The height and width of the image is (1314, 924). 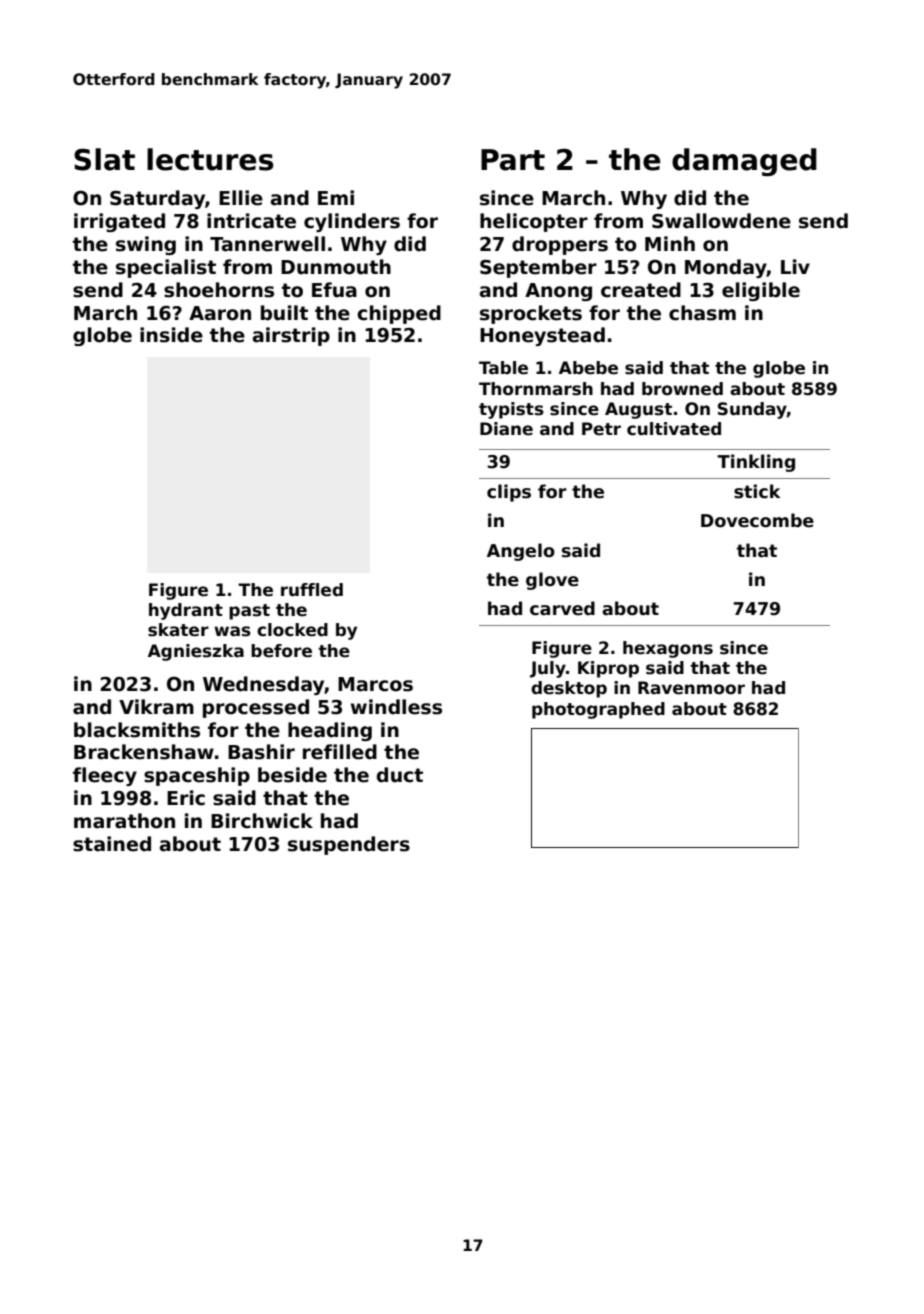 I want to click on Vikram, so click(x=156, y=707).
